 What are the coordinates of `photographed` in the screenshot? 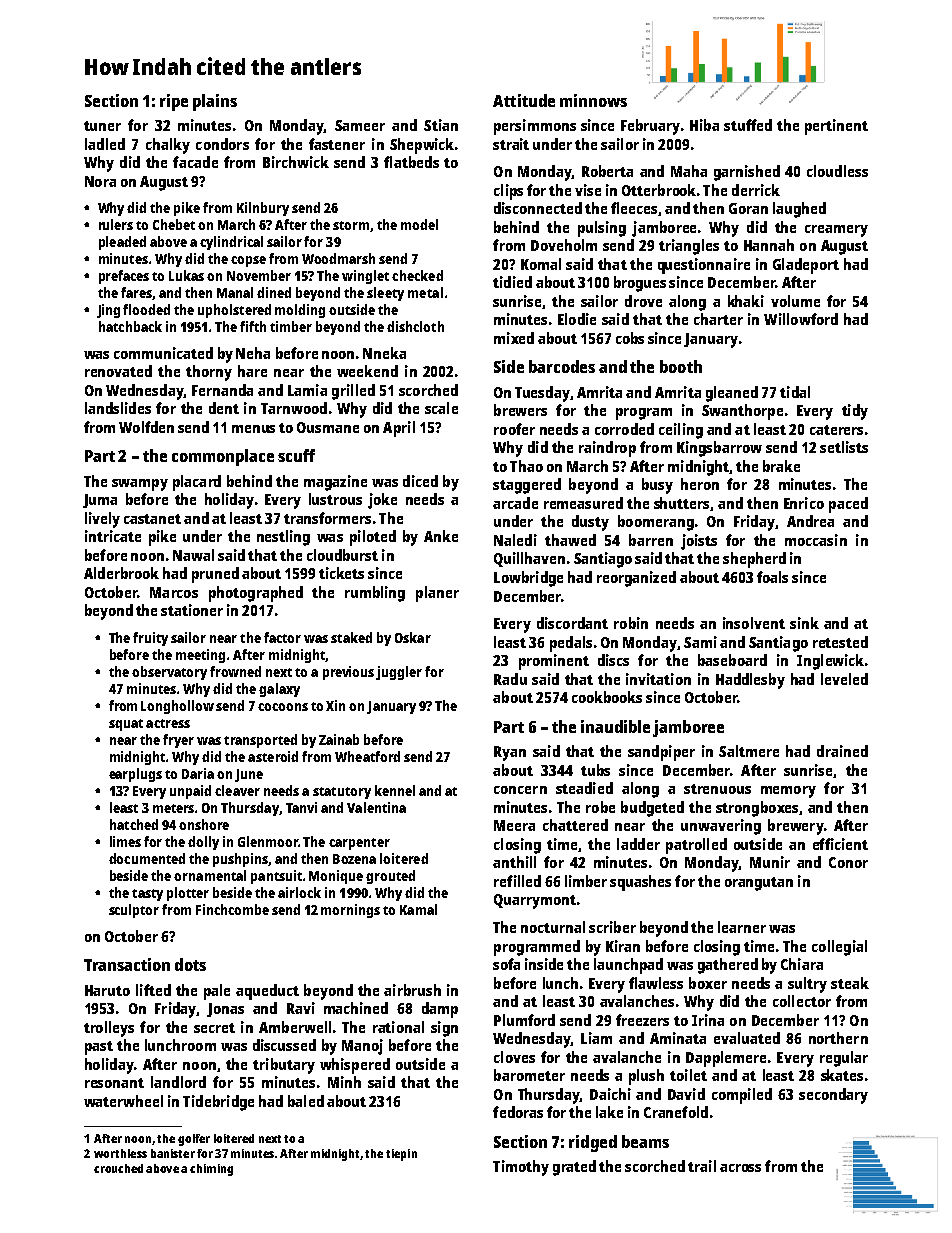 It's located at (256, 594).
